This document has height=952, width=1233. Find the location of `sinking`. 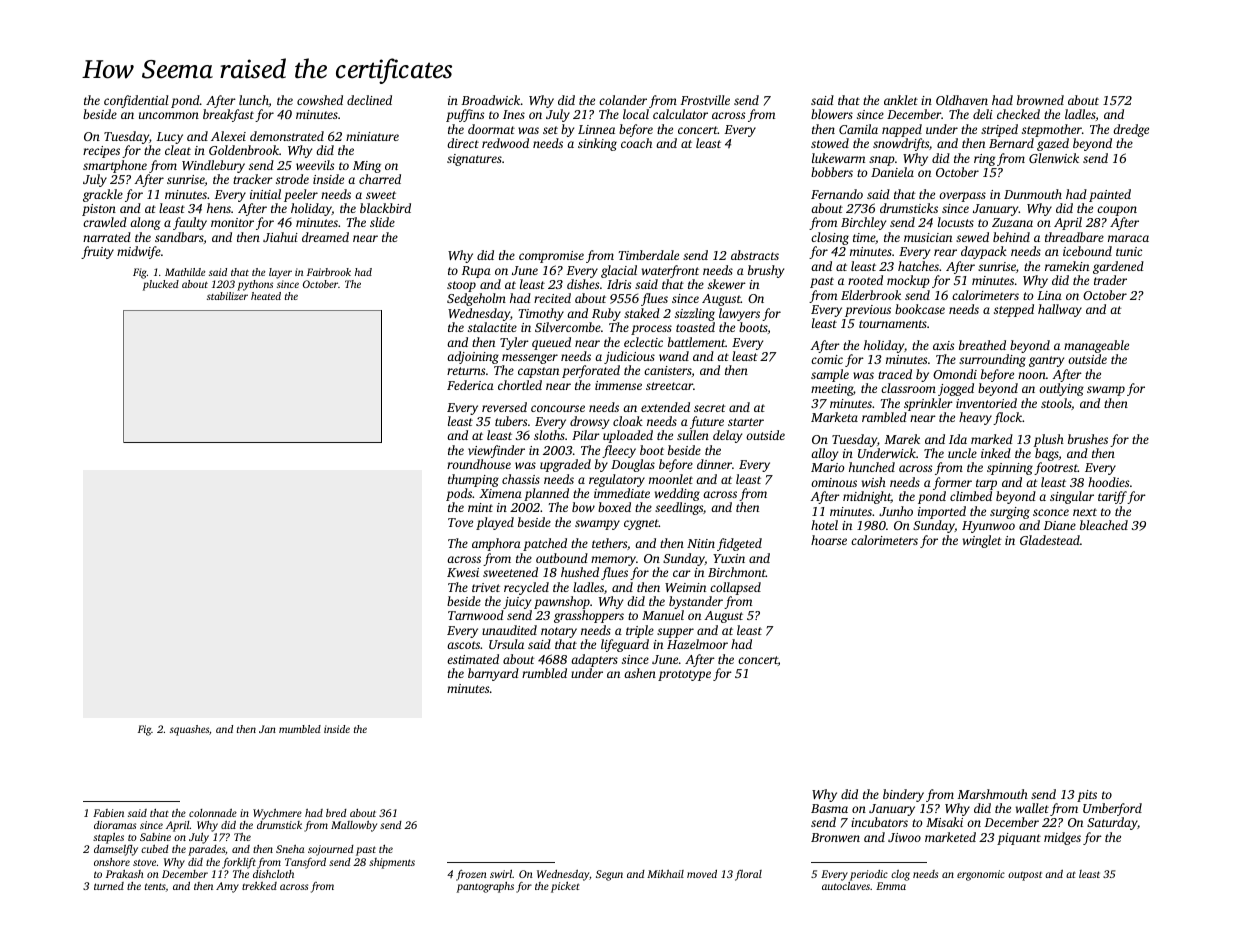

sinking is located at coordinates (597, 144).
